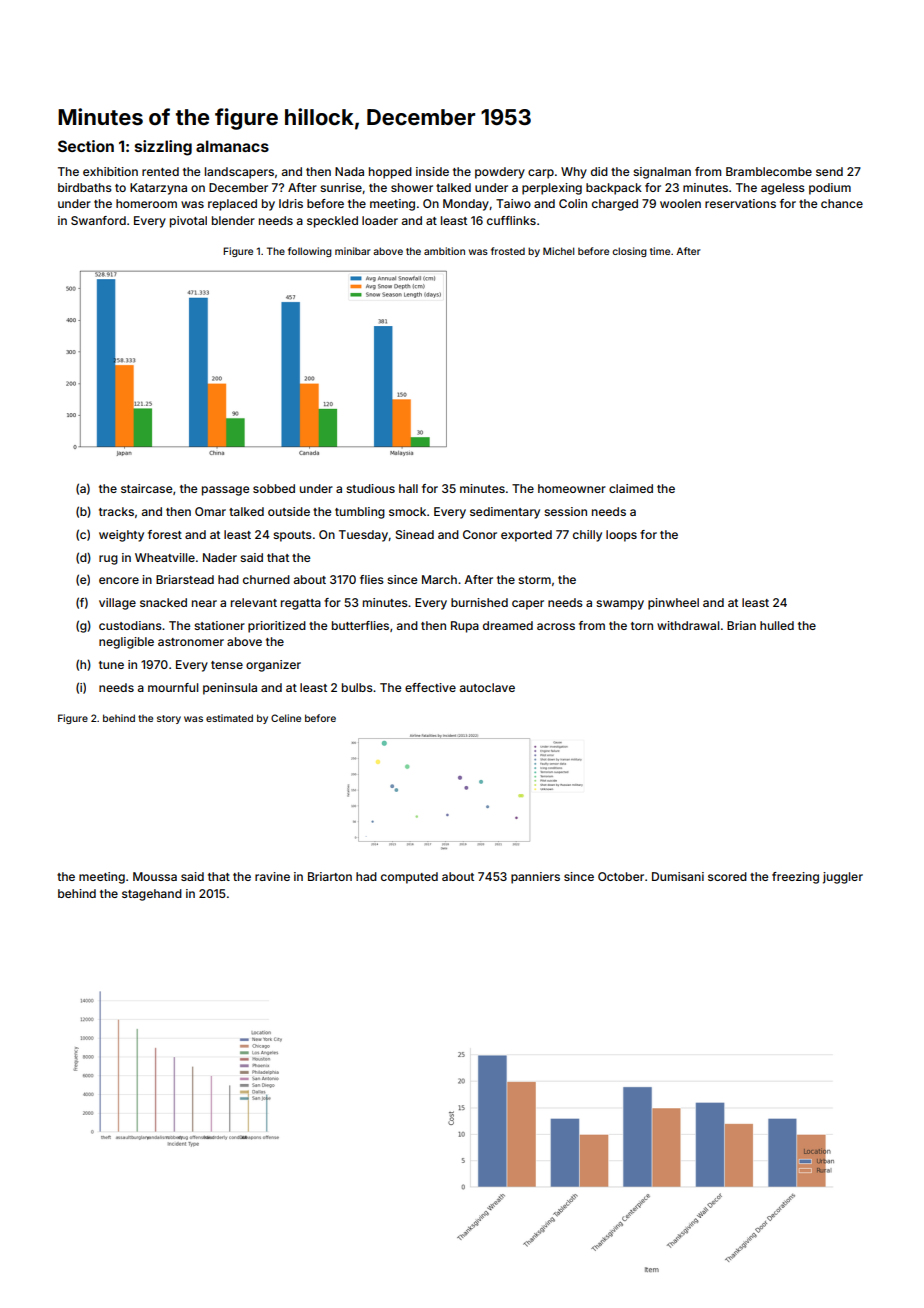  Describe the element at coordinates (741, 625) in the screenshot. I see `Brian` at that location.
